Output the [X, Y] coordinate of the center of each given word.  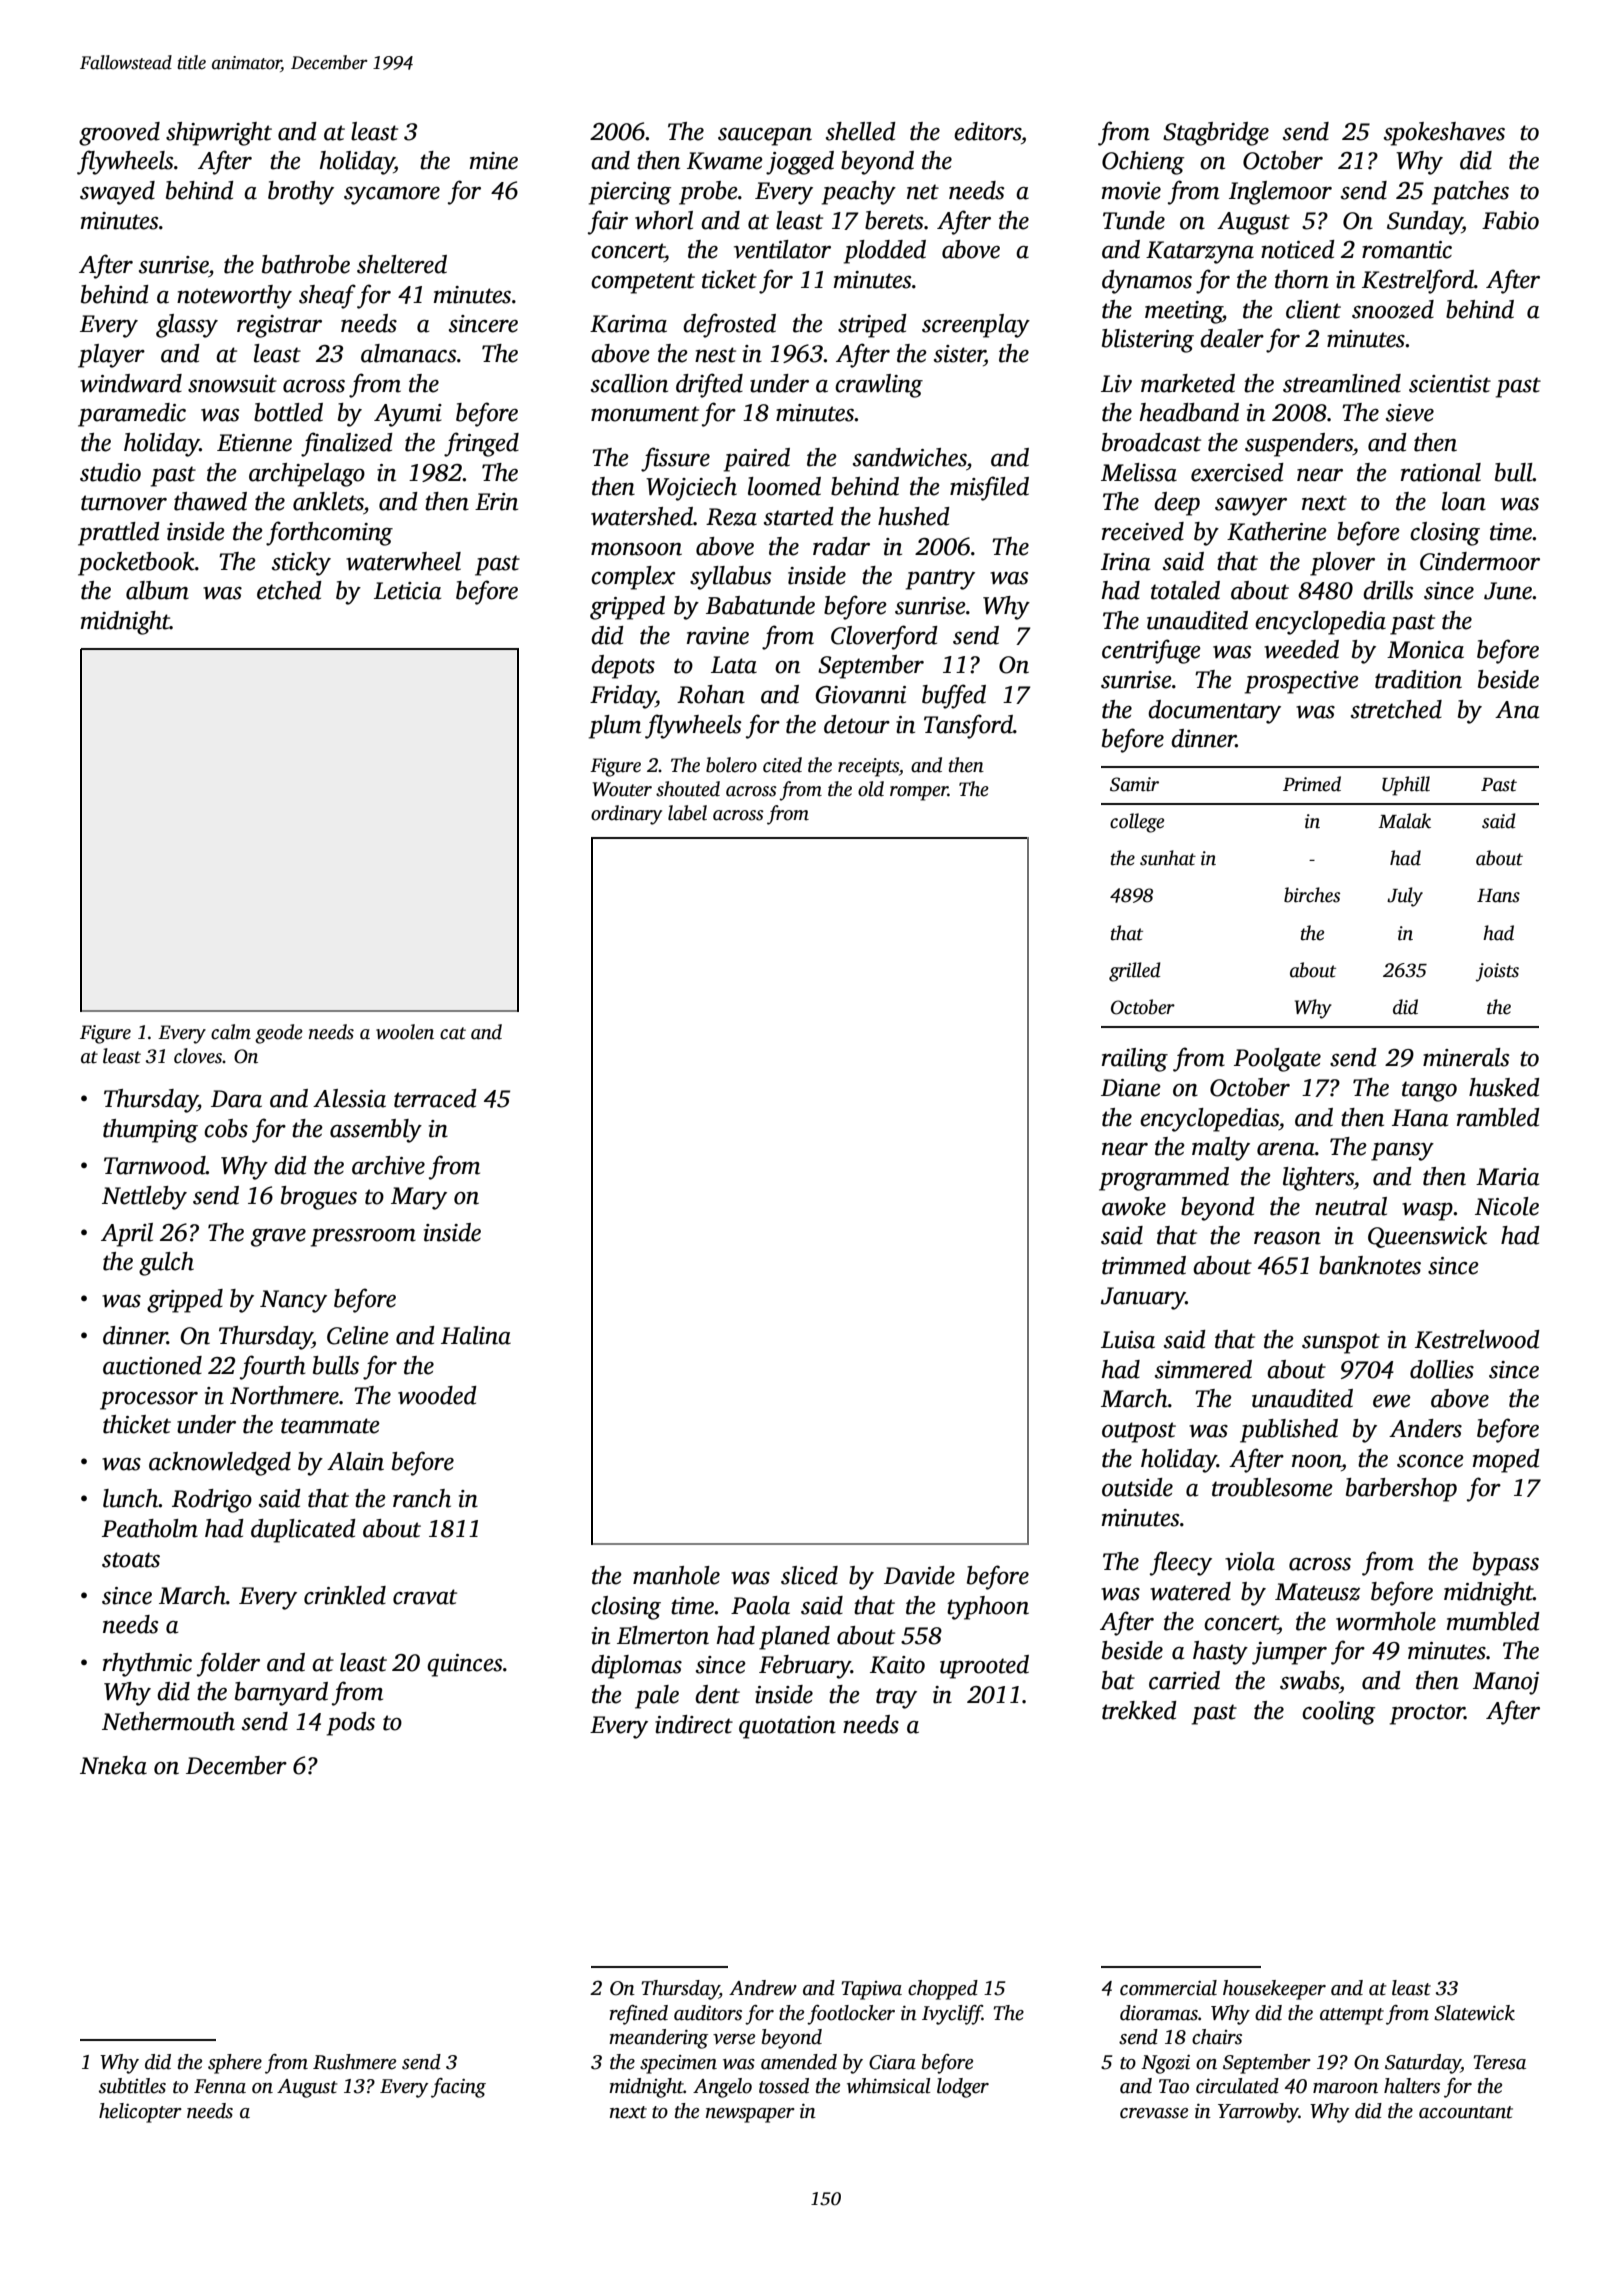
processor [149, 1401]
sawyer [1251, 507]
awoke [1134, 1206]
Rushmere [354, 2062]
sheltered [402, 264]
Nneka [113, 1765]
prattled [119, 534]
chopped [943, 1990]
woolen [405, 1032]
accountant [1466, 2112]
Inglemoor [1280, 193]
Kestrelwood [1477, 1339]
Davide [919, 1575]
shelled [861, 131]
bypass [1506, 1564]
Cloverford [884, 637]
